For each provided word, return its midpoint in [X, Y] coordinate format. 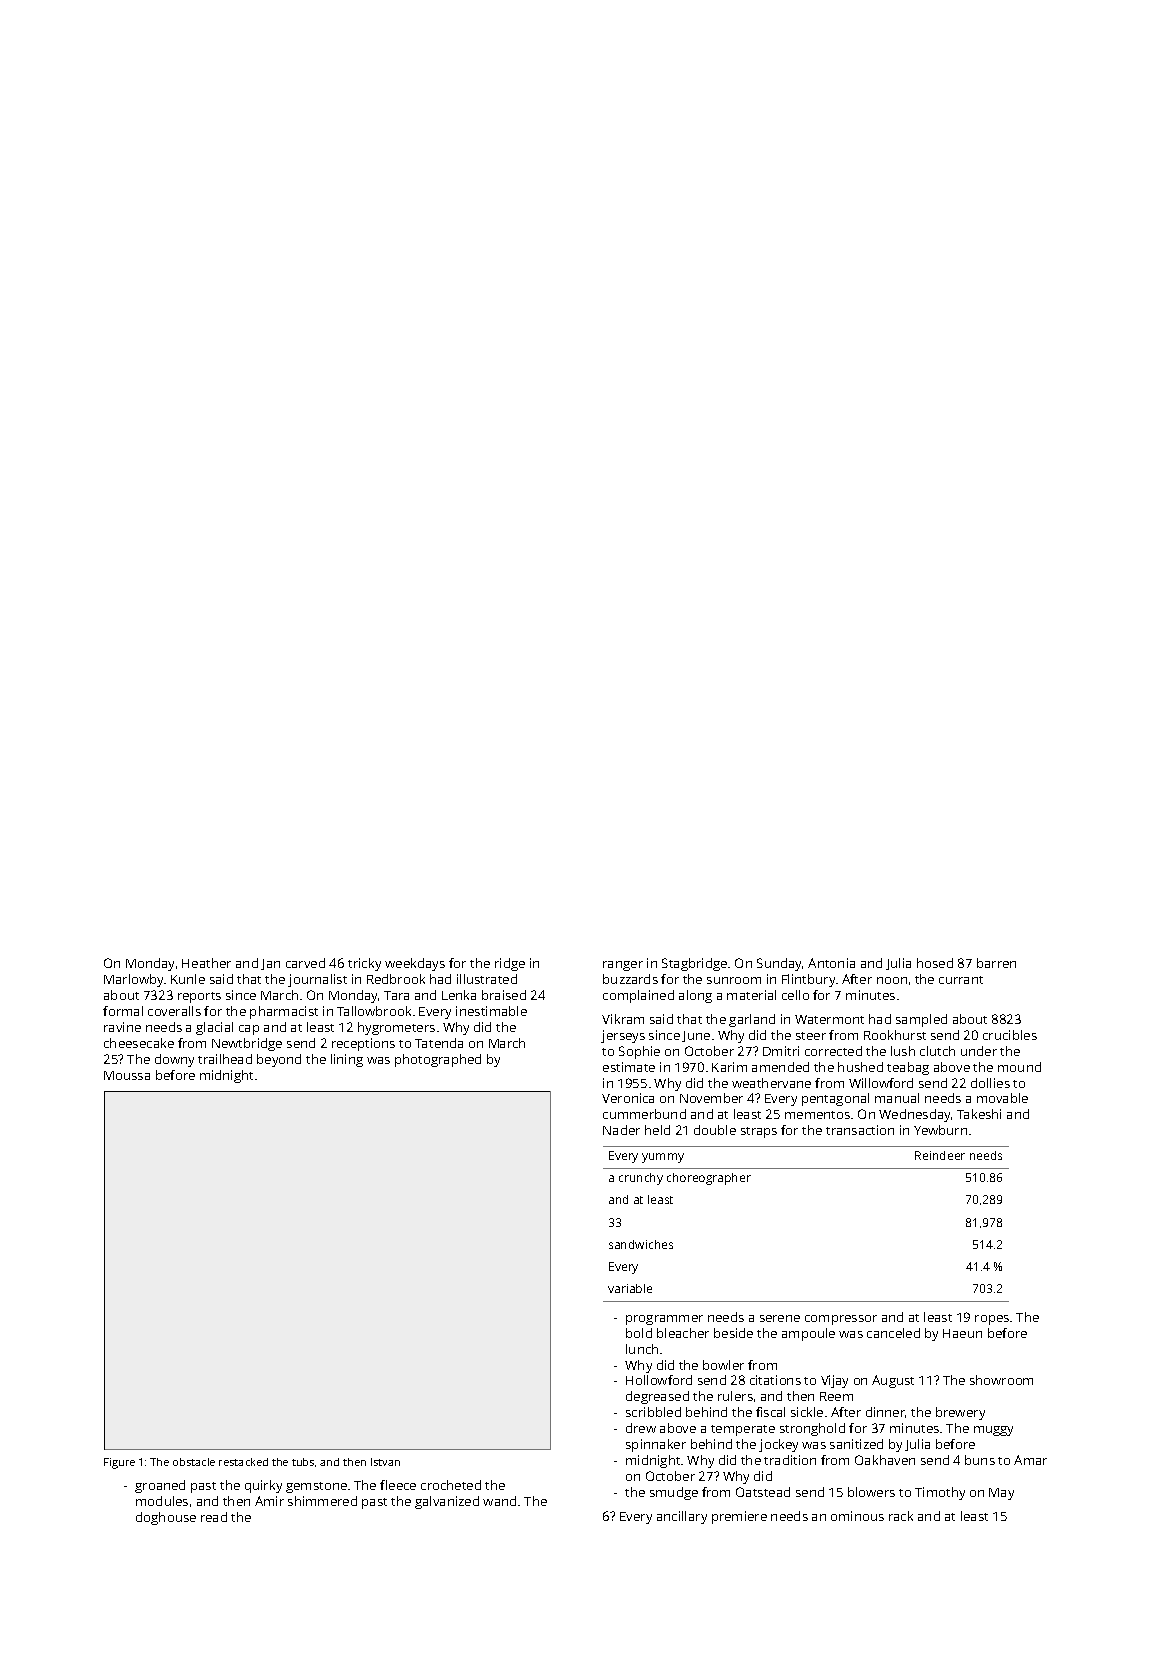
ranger [623, 966]
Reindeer [940, 1155]
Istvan [385, 1462]
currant [961, 980]
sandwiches [641, 1244]
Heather [206, 963]
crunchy [641, 1179]
